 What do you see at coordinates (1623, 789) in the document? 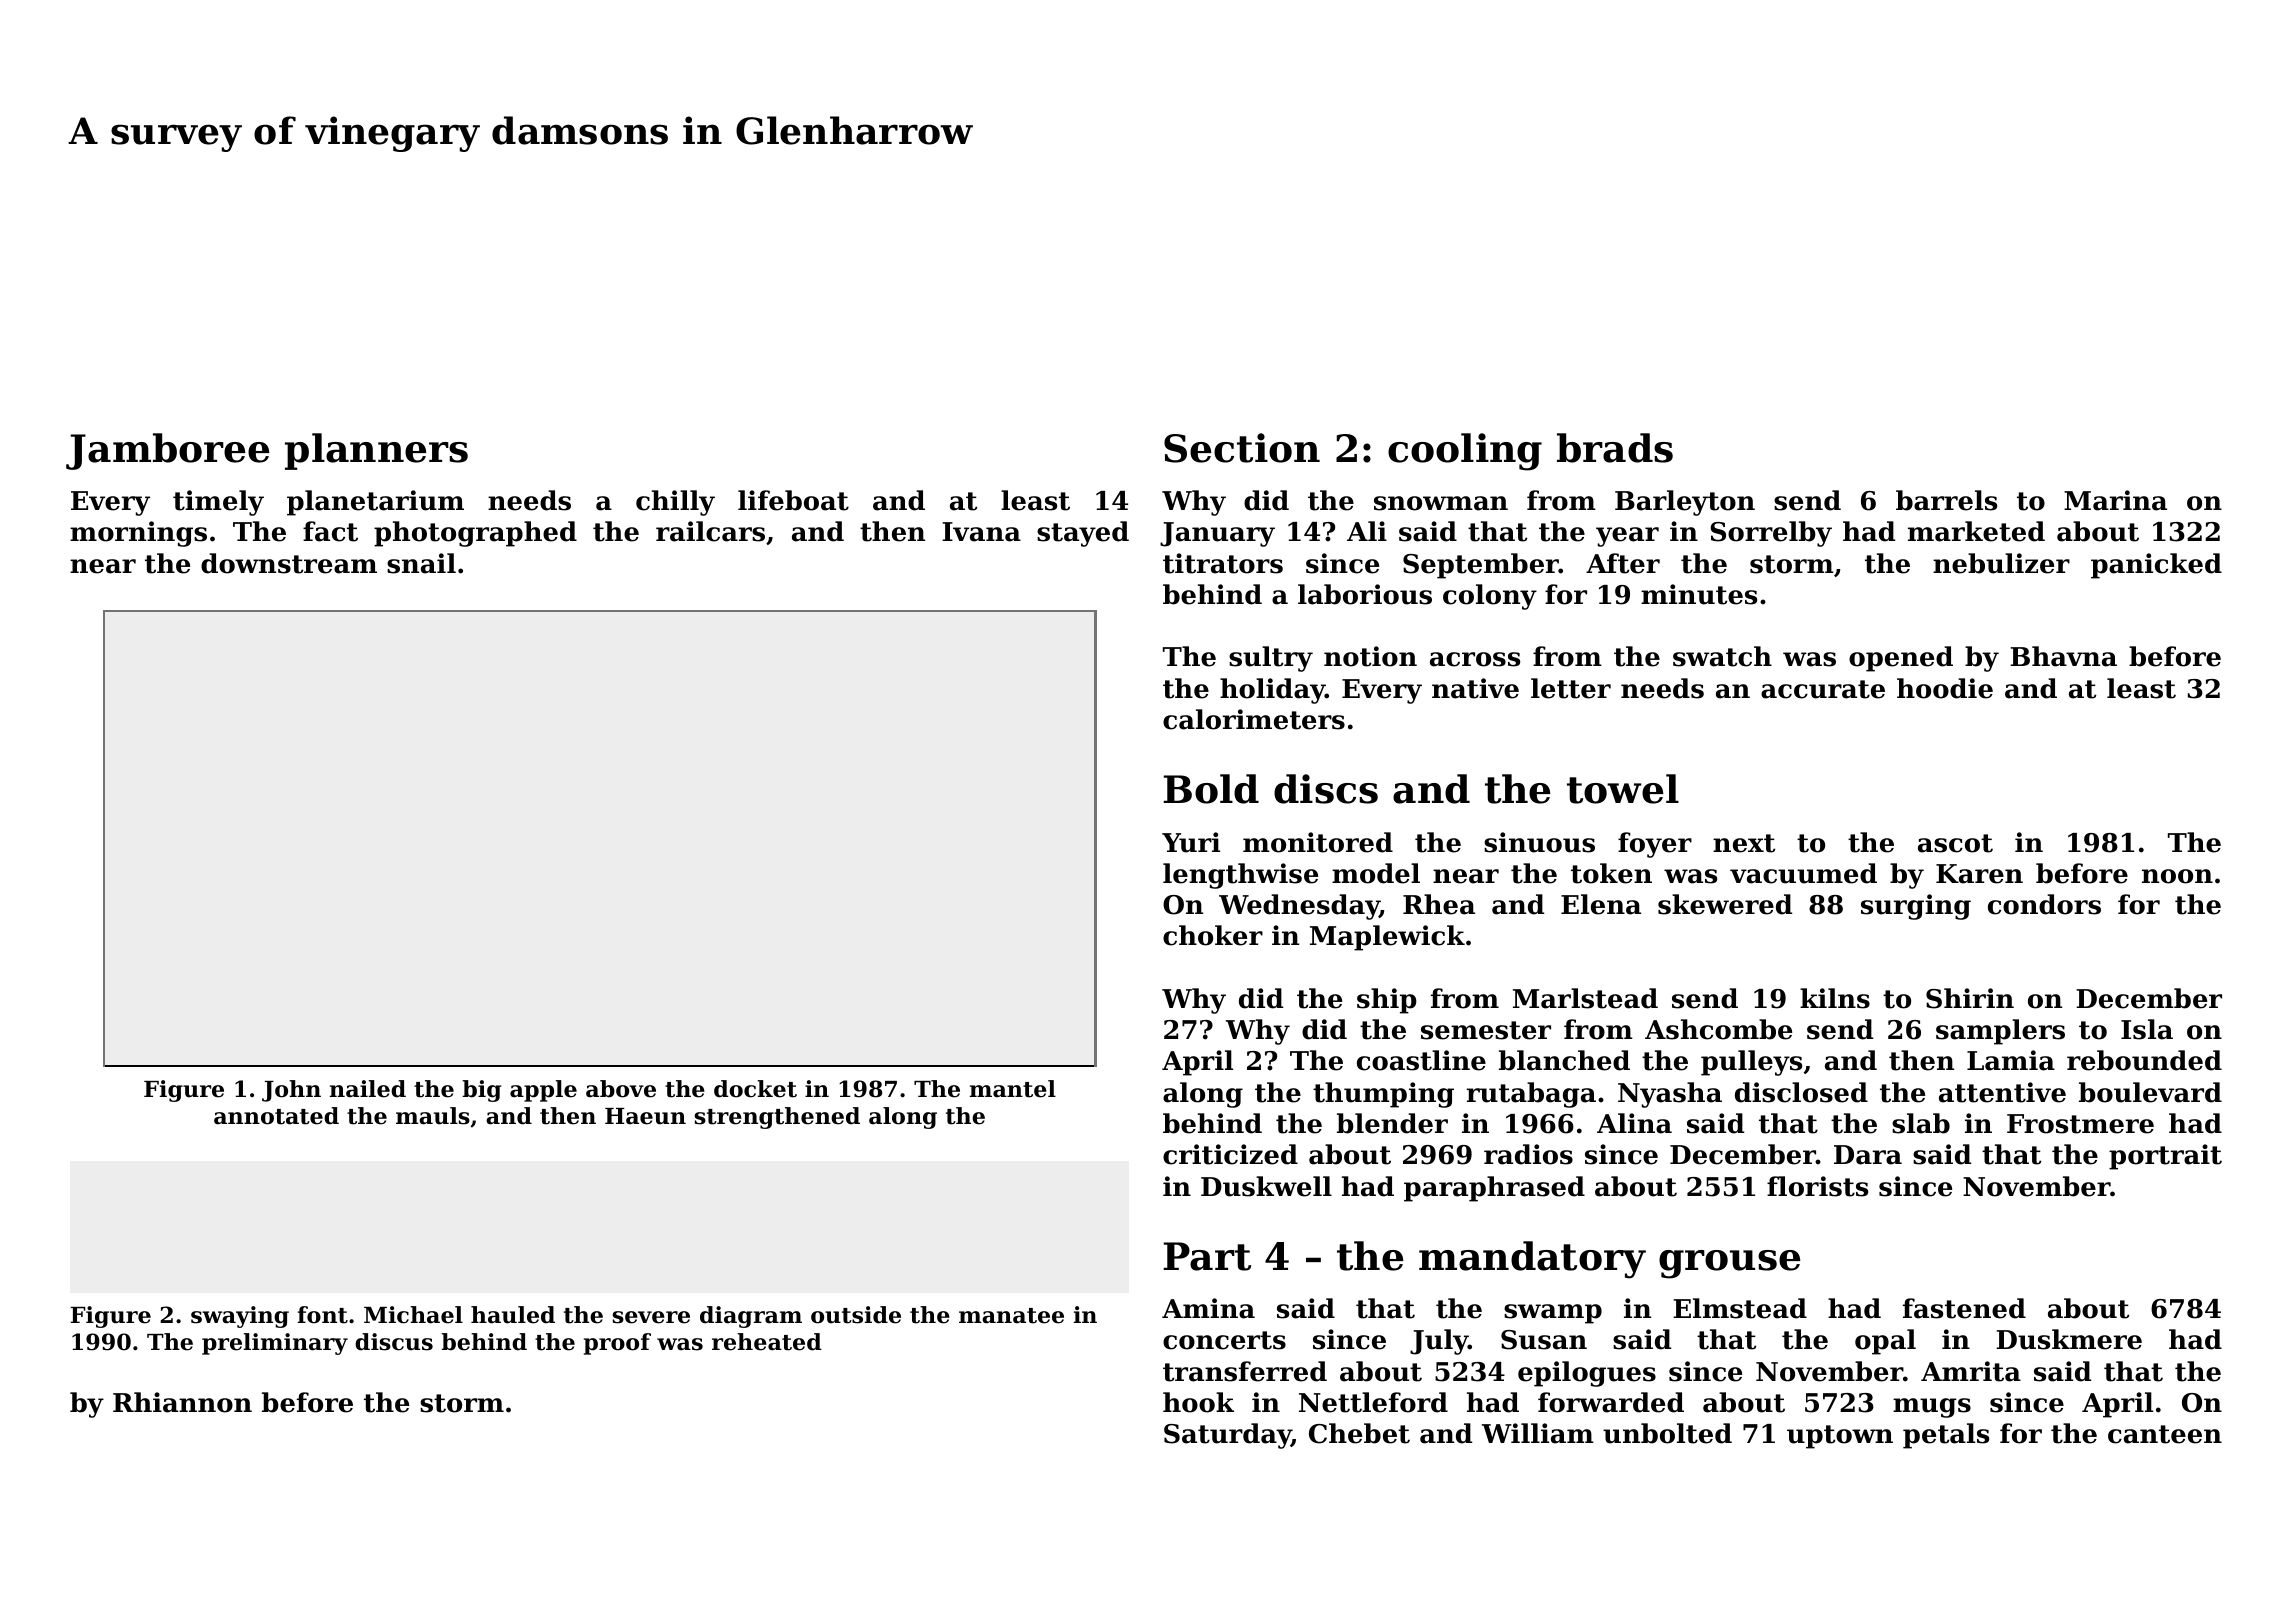
I see `towel` at bounding box center [1623, 789].
